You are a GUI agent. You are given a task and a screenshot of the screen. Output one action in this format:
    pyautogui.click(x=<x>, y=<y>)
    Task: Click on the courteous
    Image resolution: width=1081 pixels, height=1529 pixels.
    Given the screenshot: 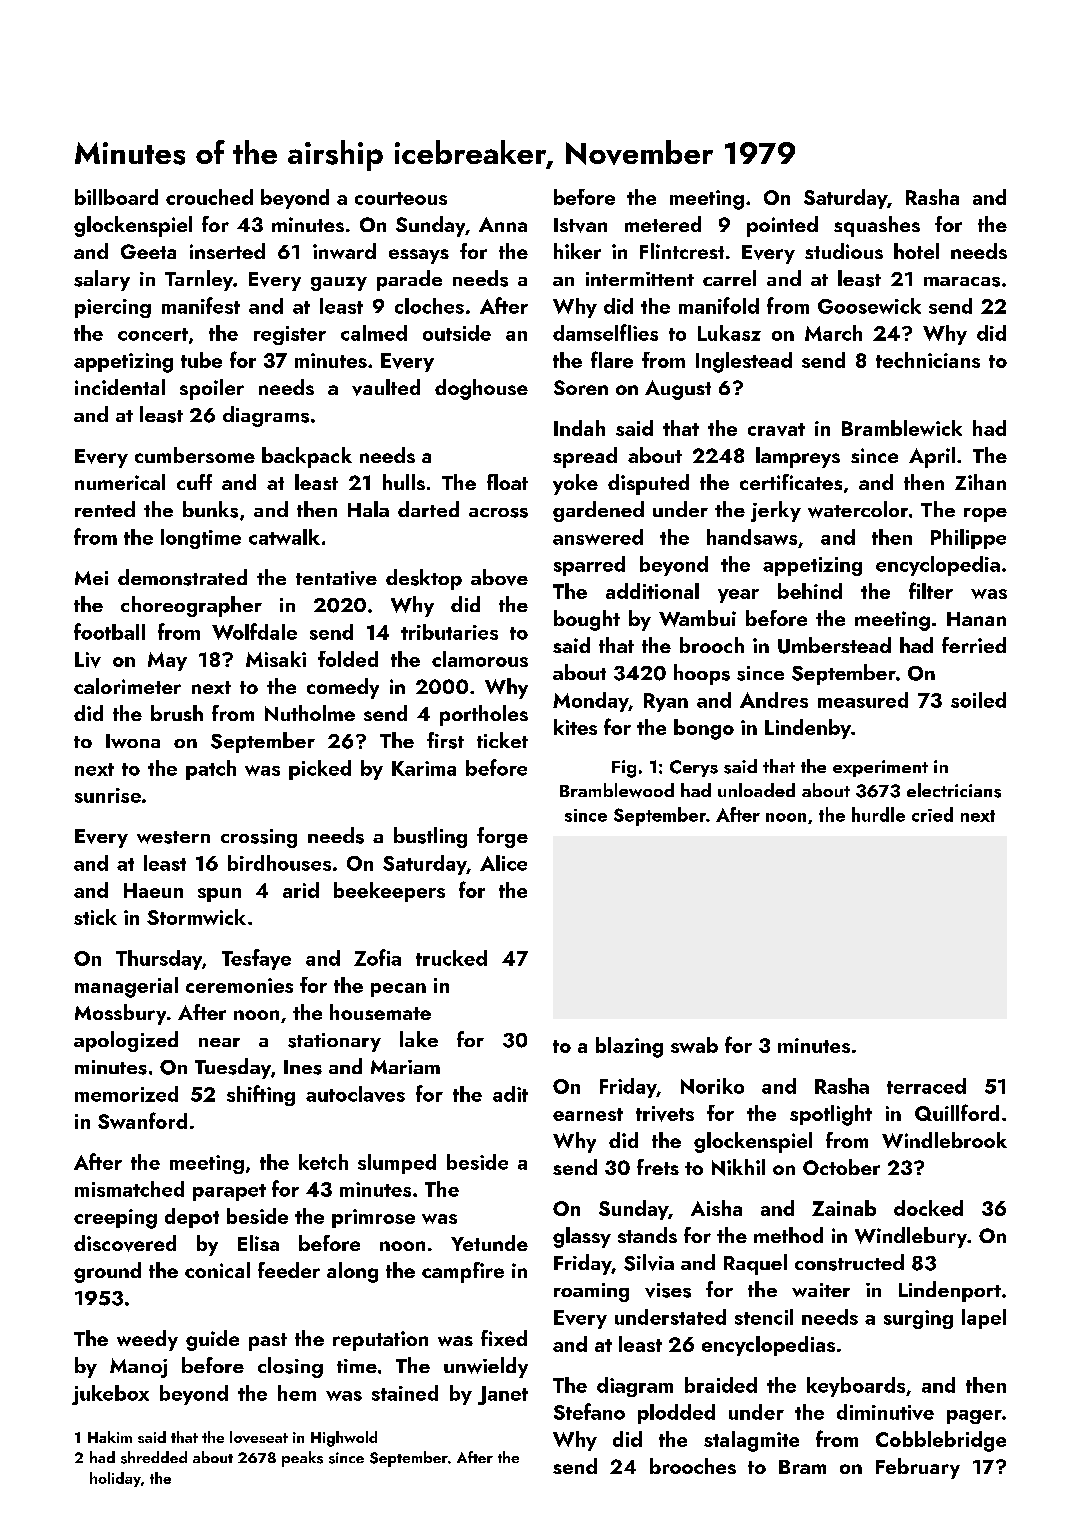 What is the action you would take?
    pyautogui.click(x=401, y=198)
